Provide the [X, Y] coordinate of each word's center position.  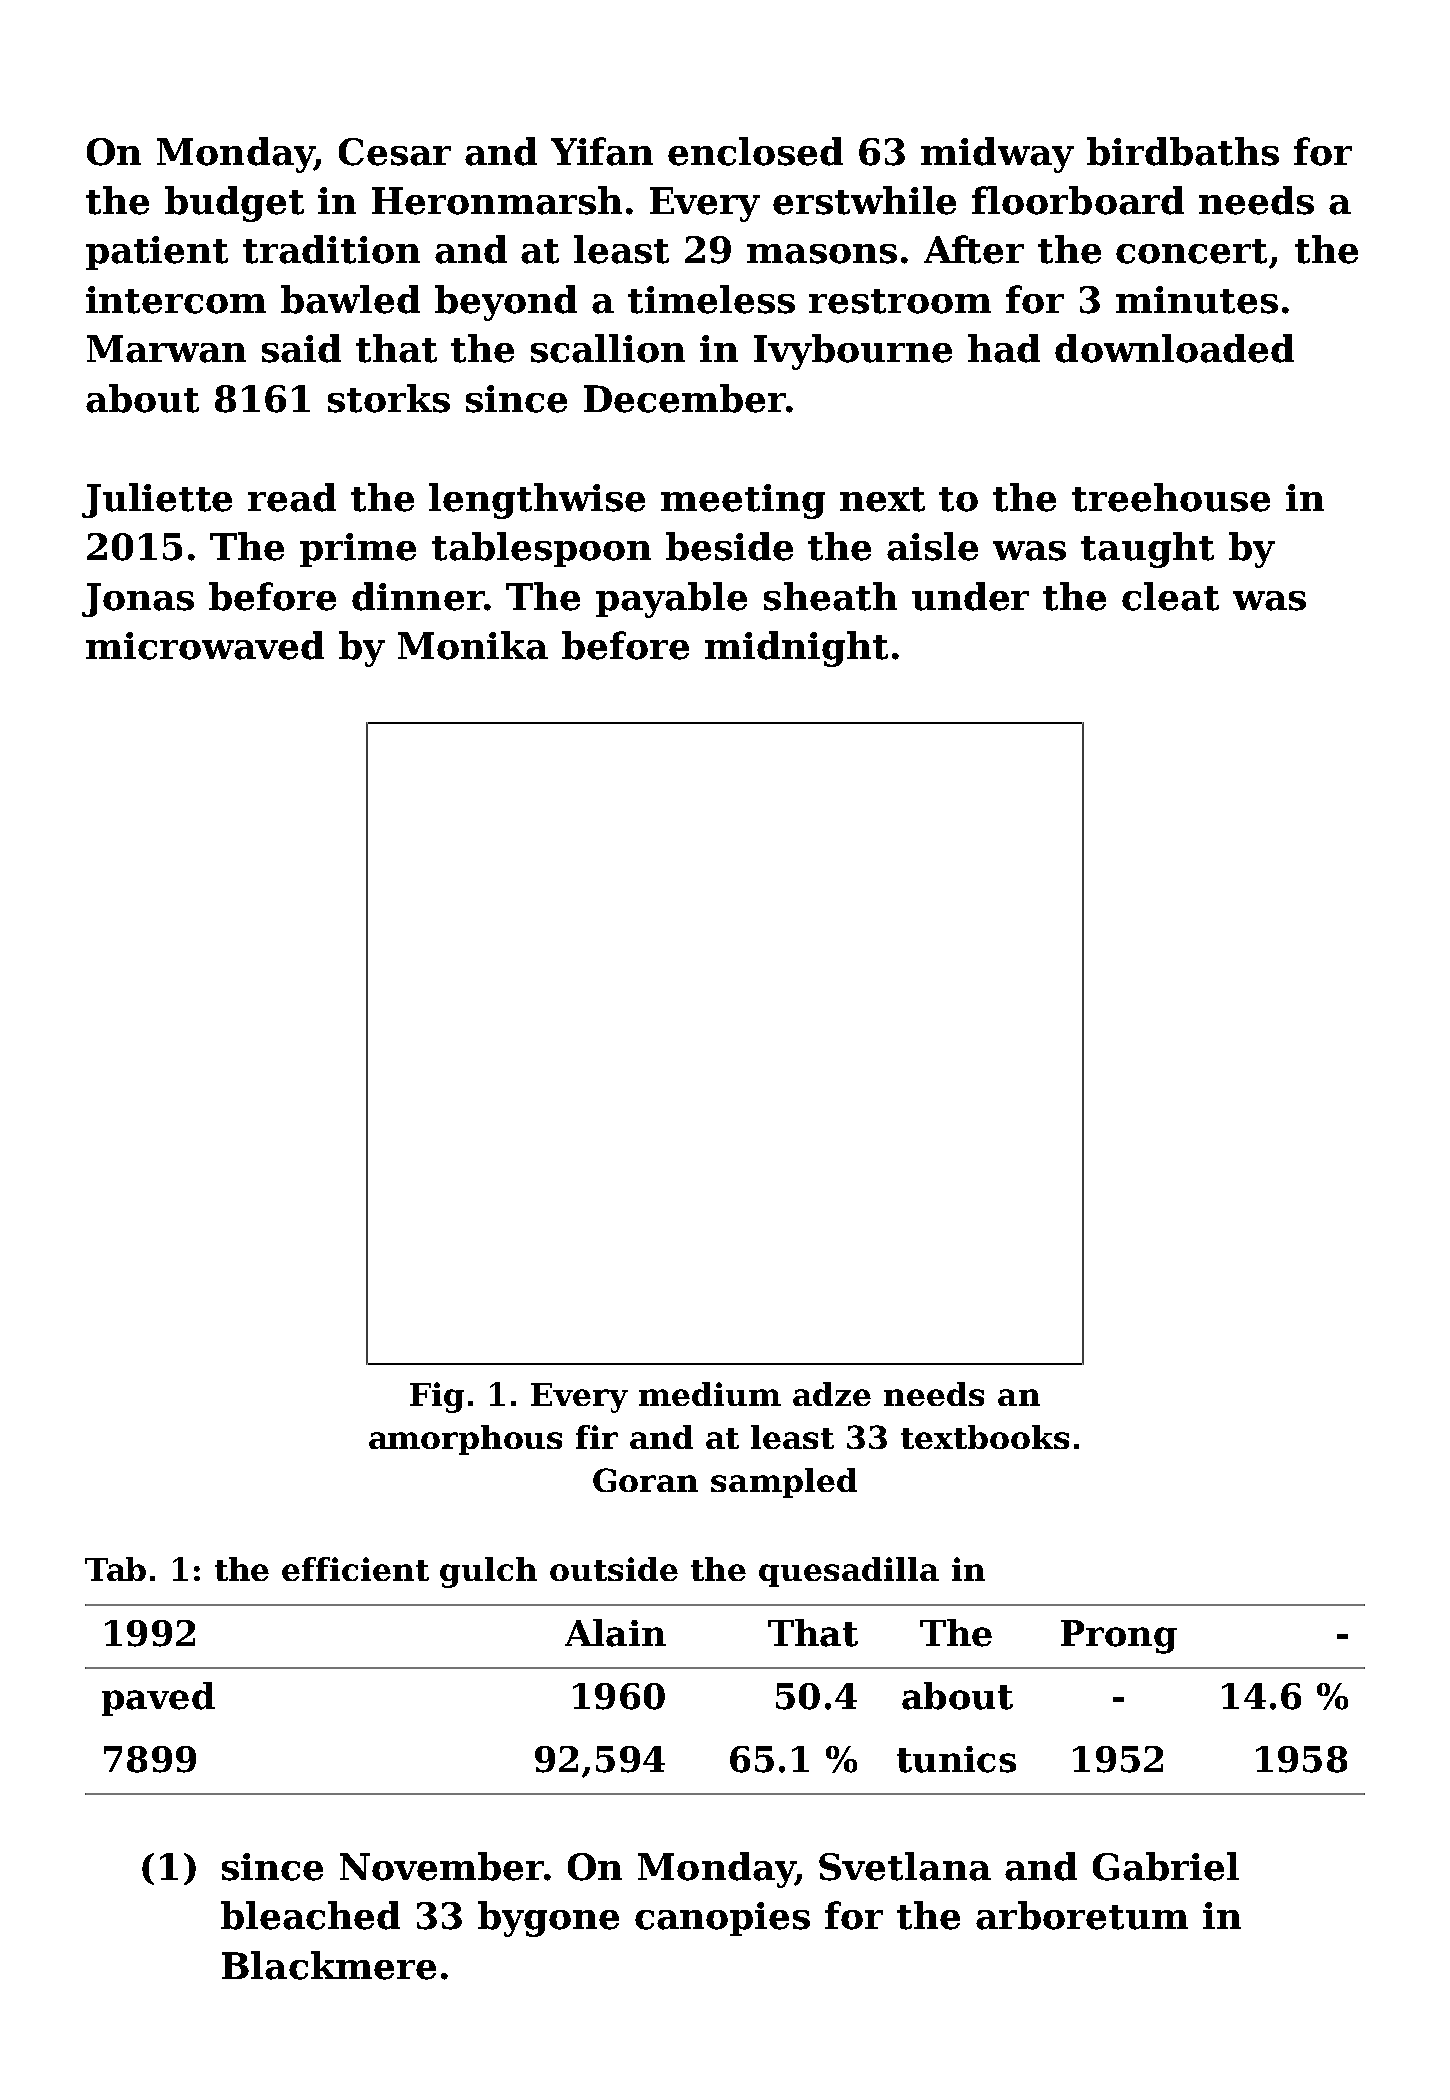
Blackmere [329, 1965]
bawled [350, 299]
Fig [437, 1397]
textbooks [985, 1437]
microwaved [205, 645]
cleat [1170, 596]
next [882, 499]
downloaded [1174, 348]
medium [710, 1394]
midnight [796, 649]
